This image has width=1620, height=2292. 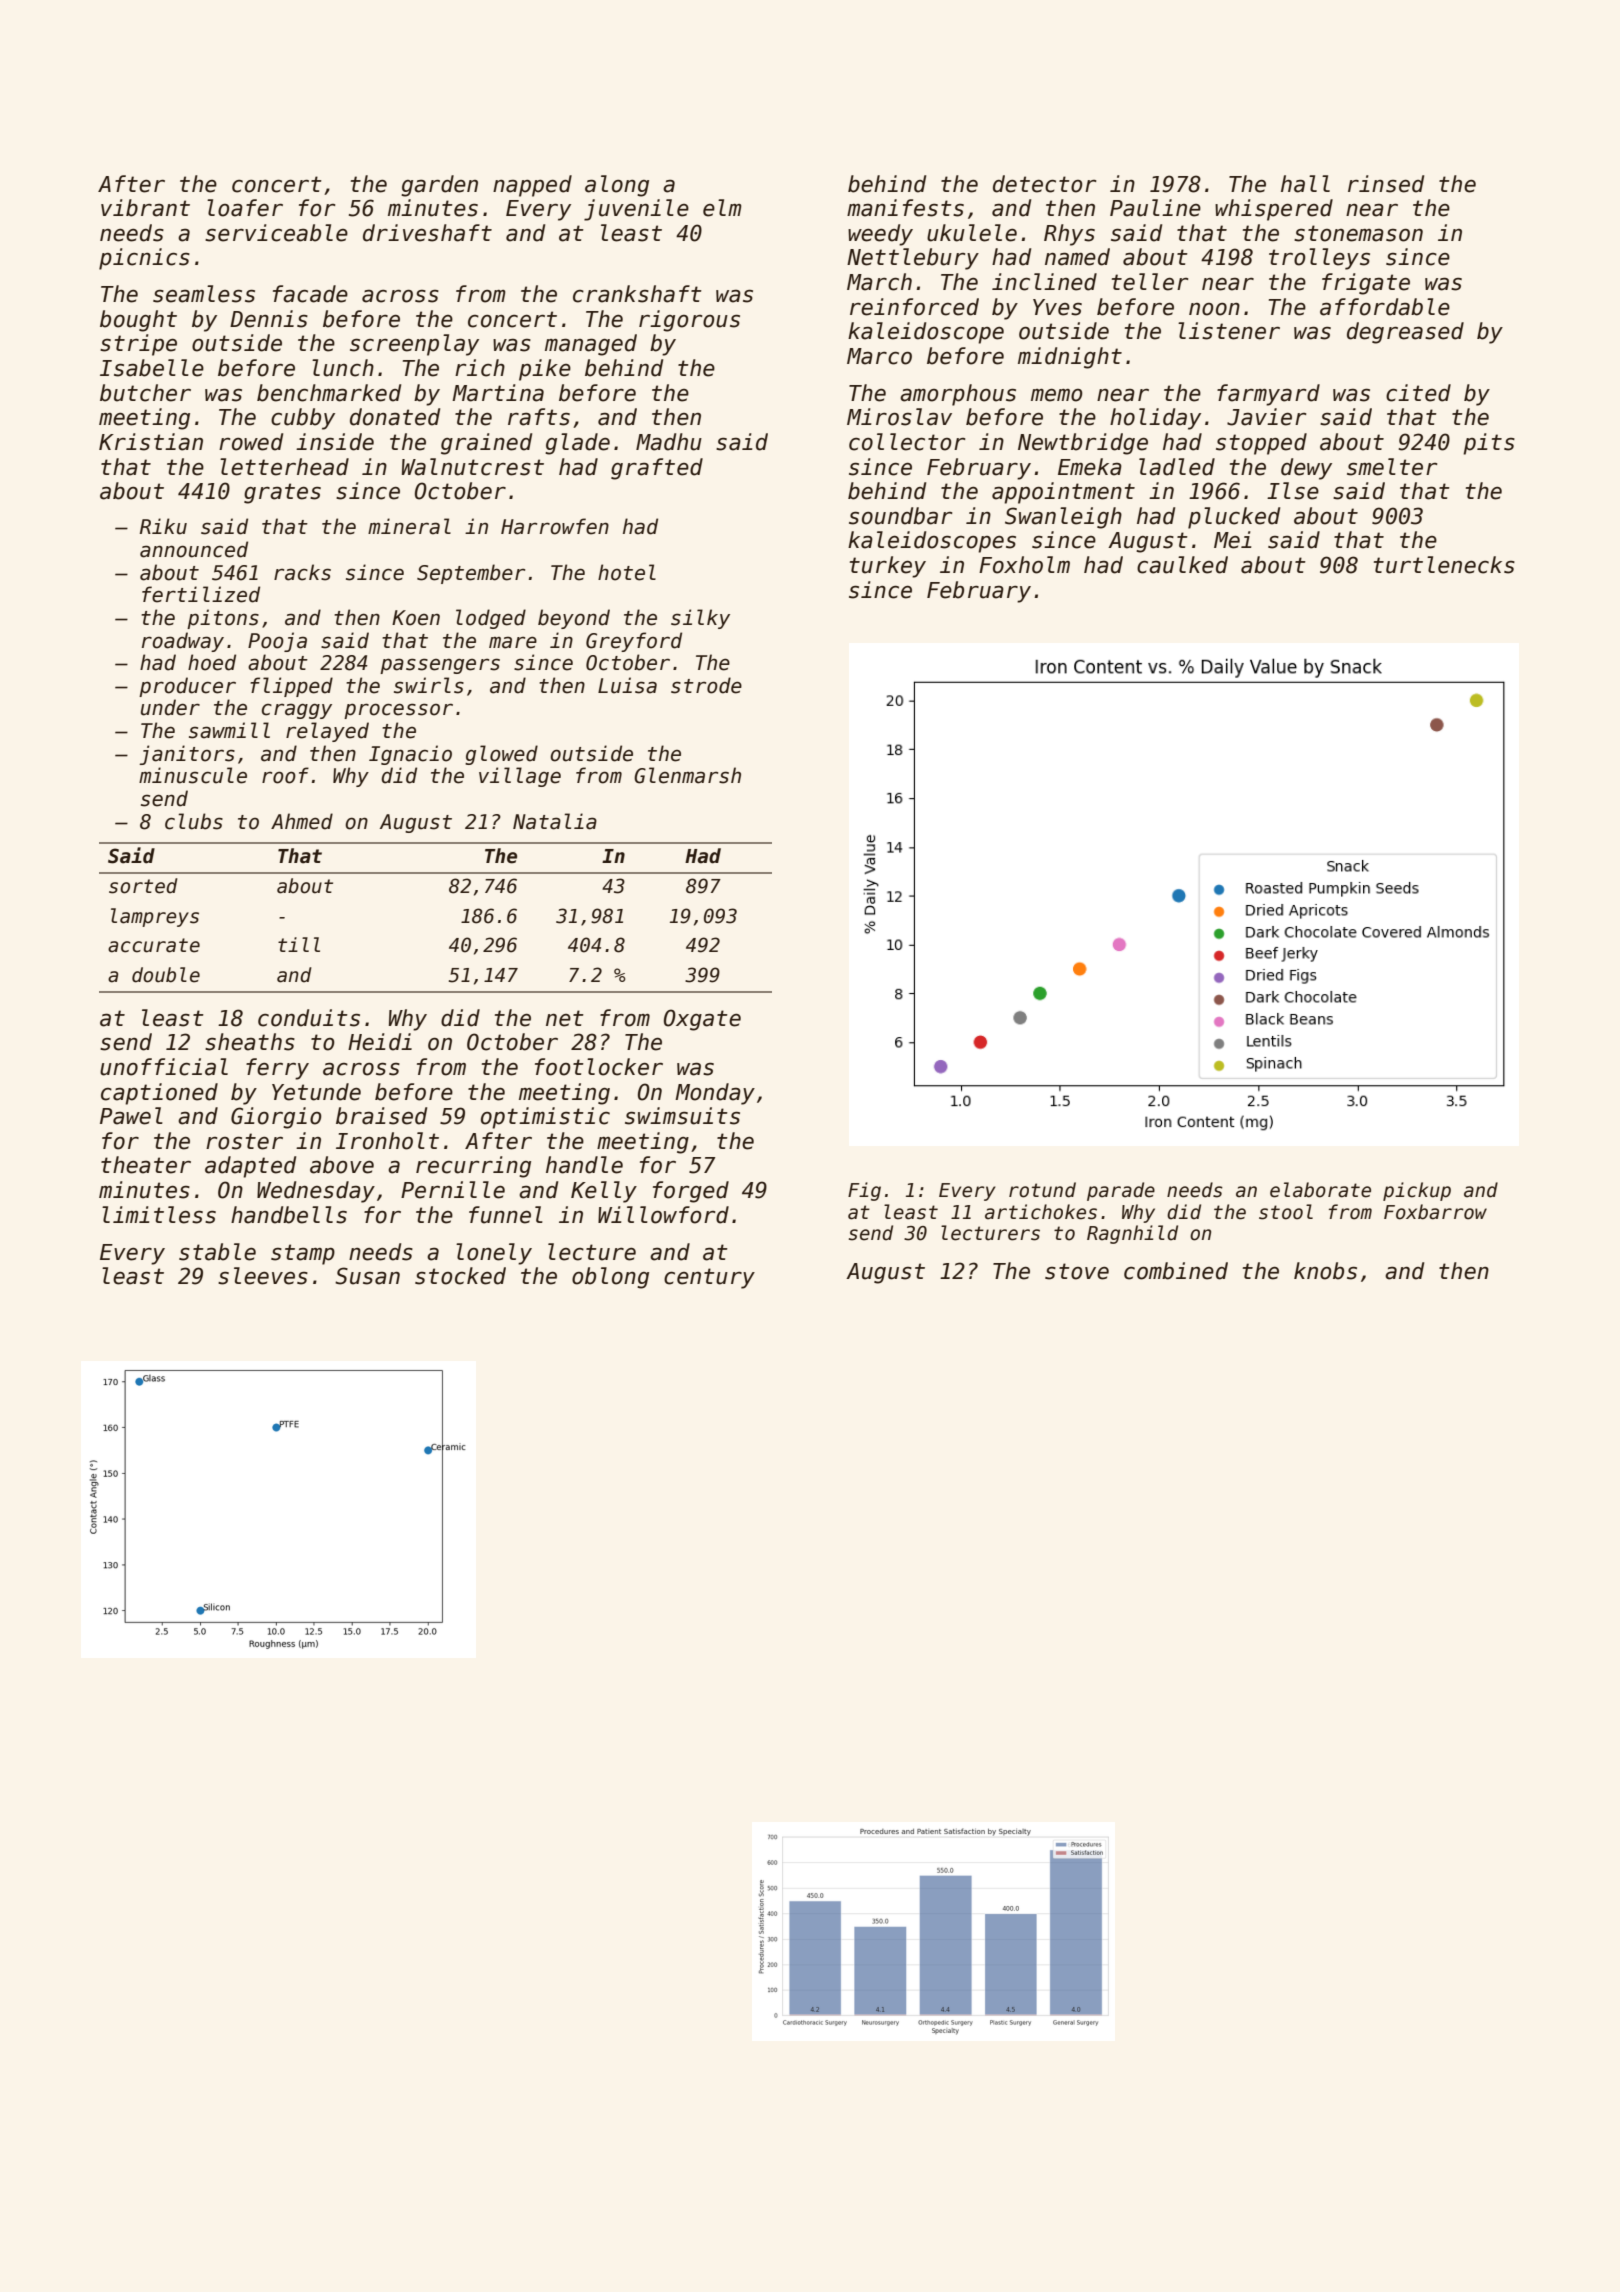 What do you see at coordinates (194, 821) in the image?
I see `clubs` at bounding box center [194, 821].
